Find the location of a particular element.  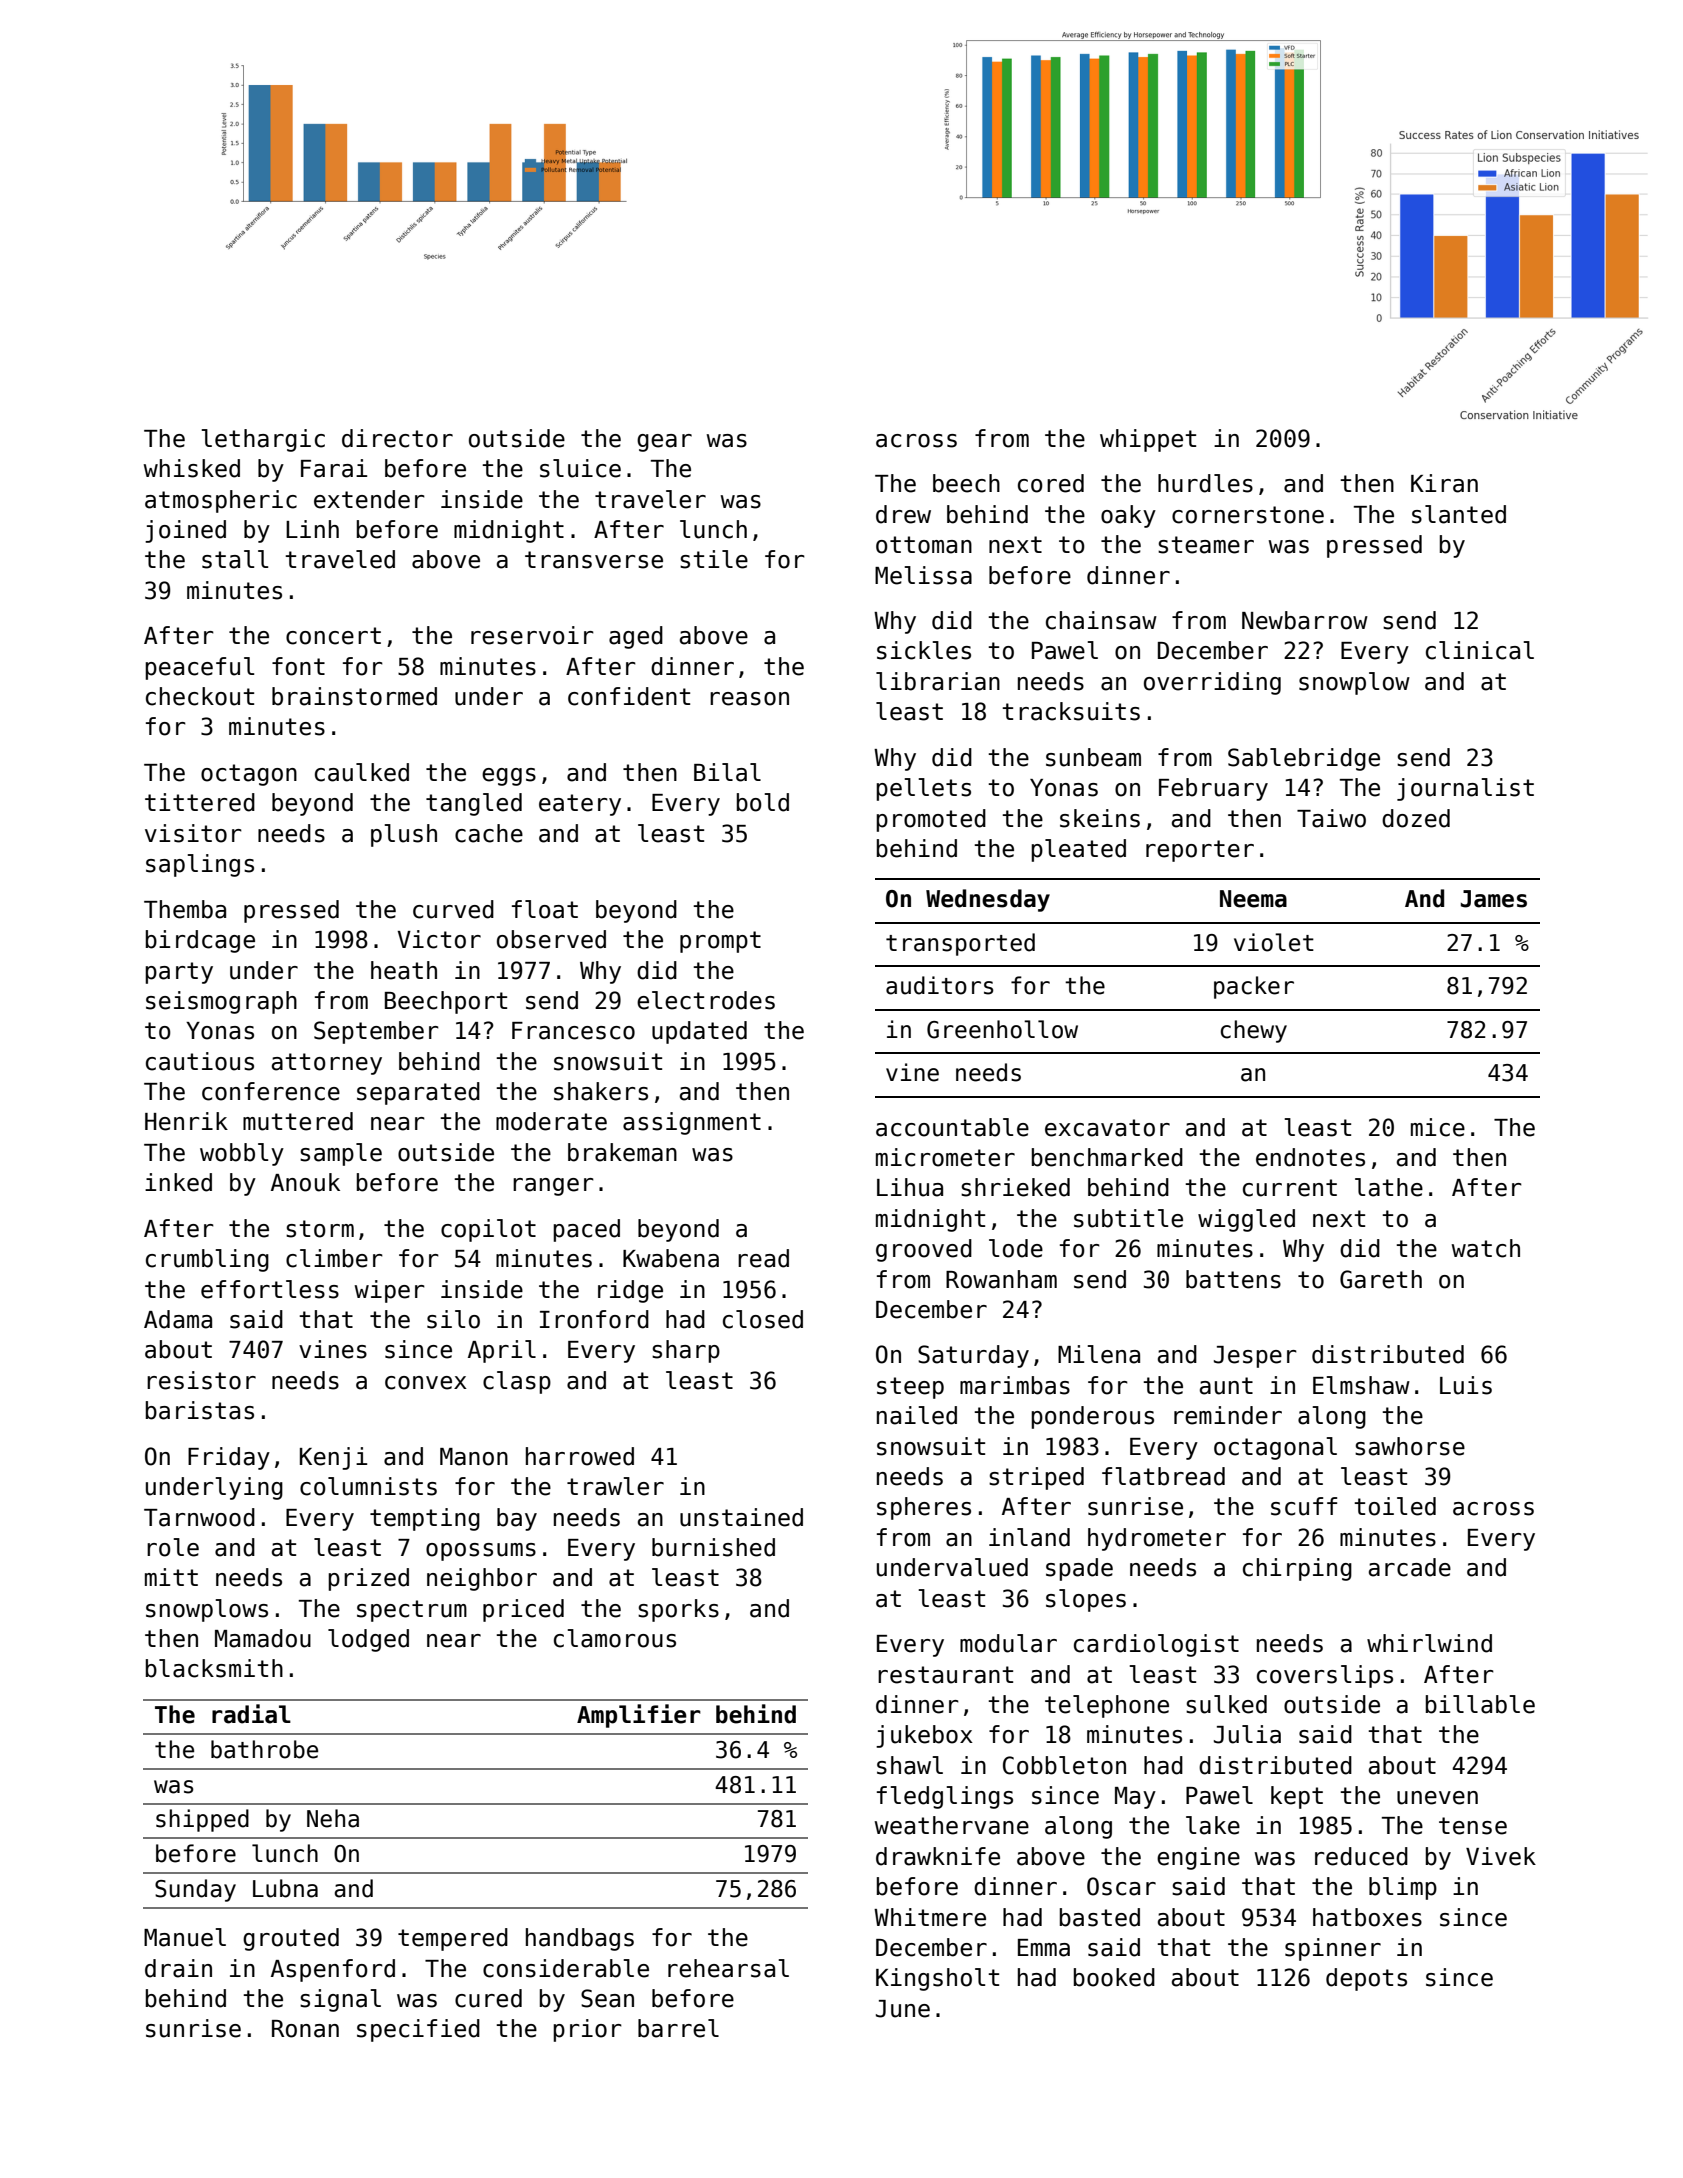

whippet is located at coordinates (1148, 440).
